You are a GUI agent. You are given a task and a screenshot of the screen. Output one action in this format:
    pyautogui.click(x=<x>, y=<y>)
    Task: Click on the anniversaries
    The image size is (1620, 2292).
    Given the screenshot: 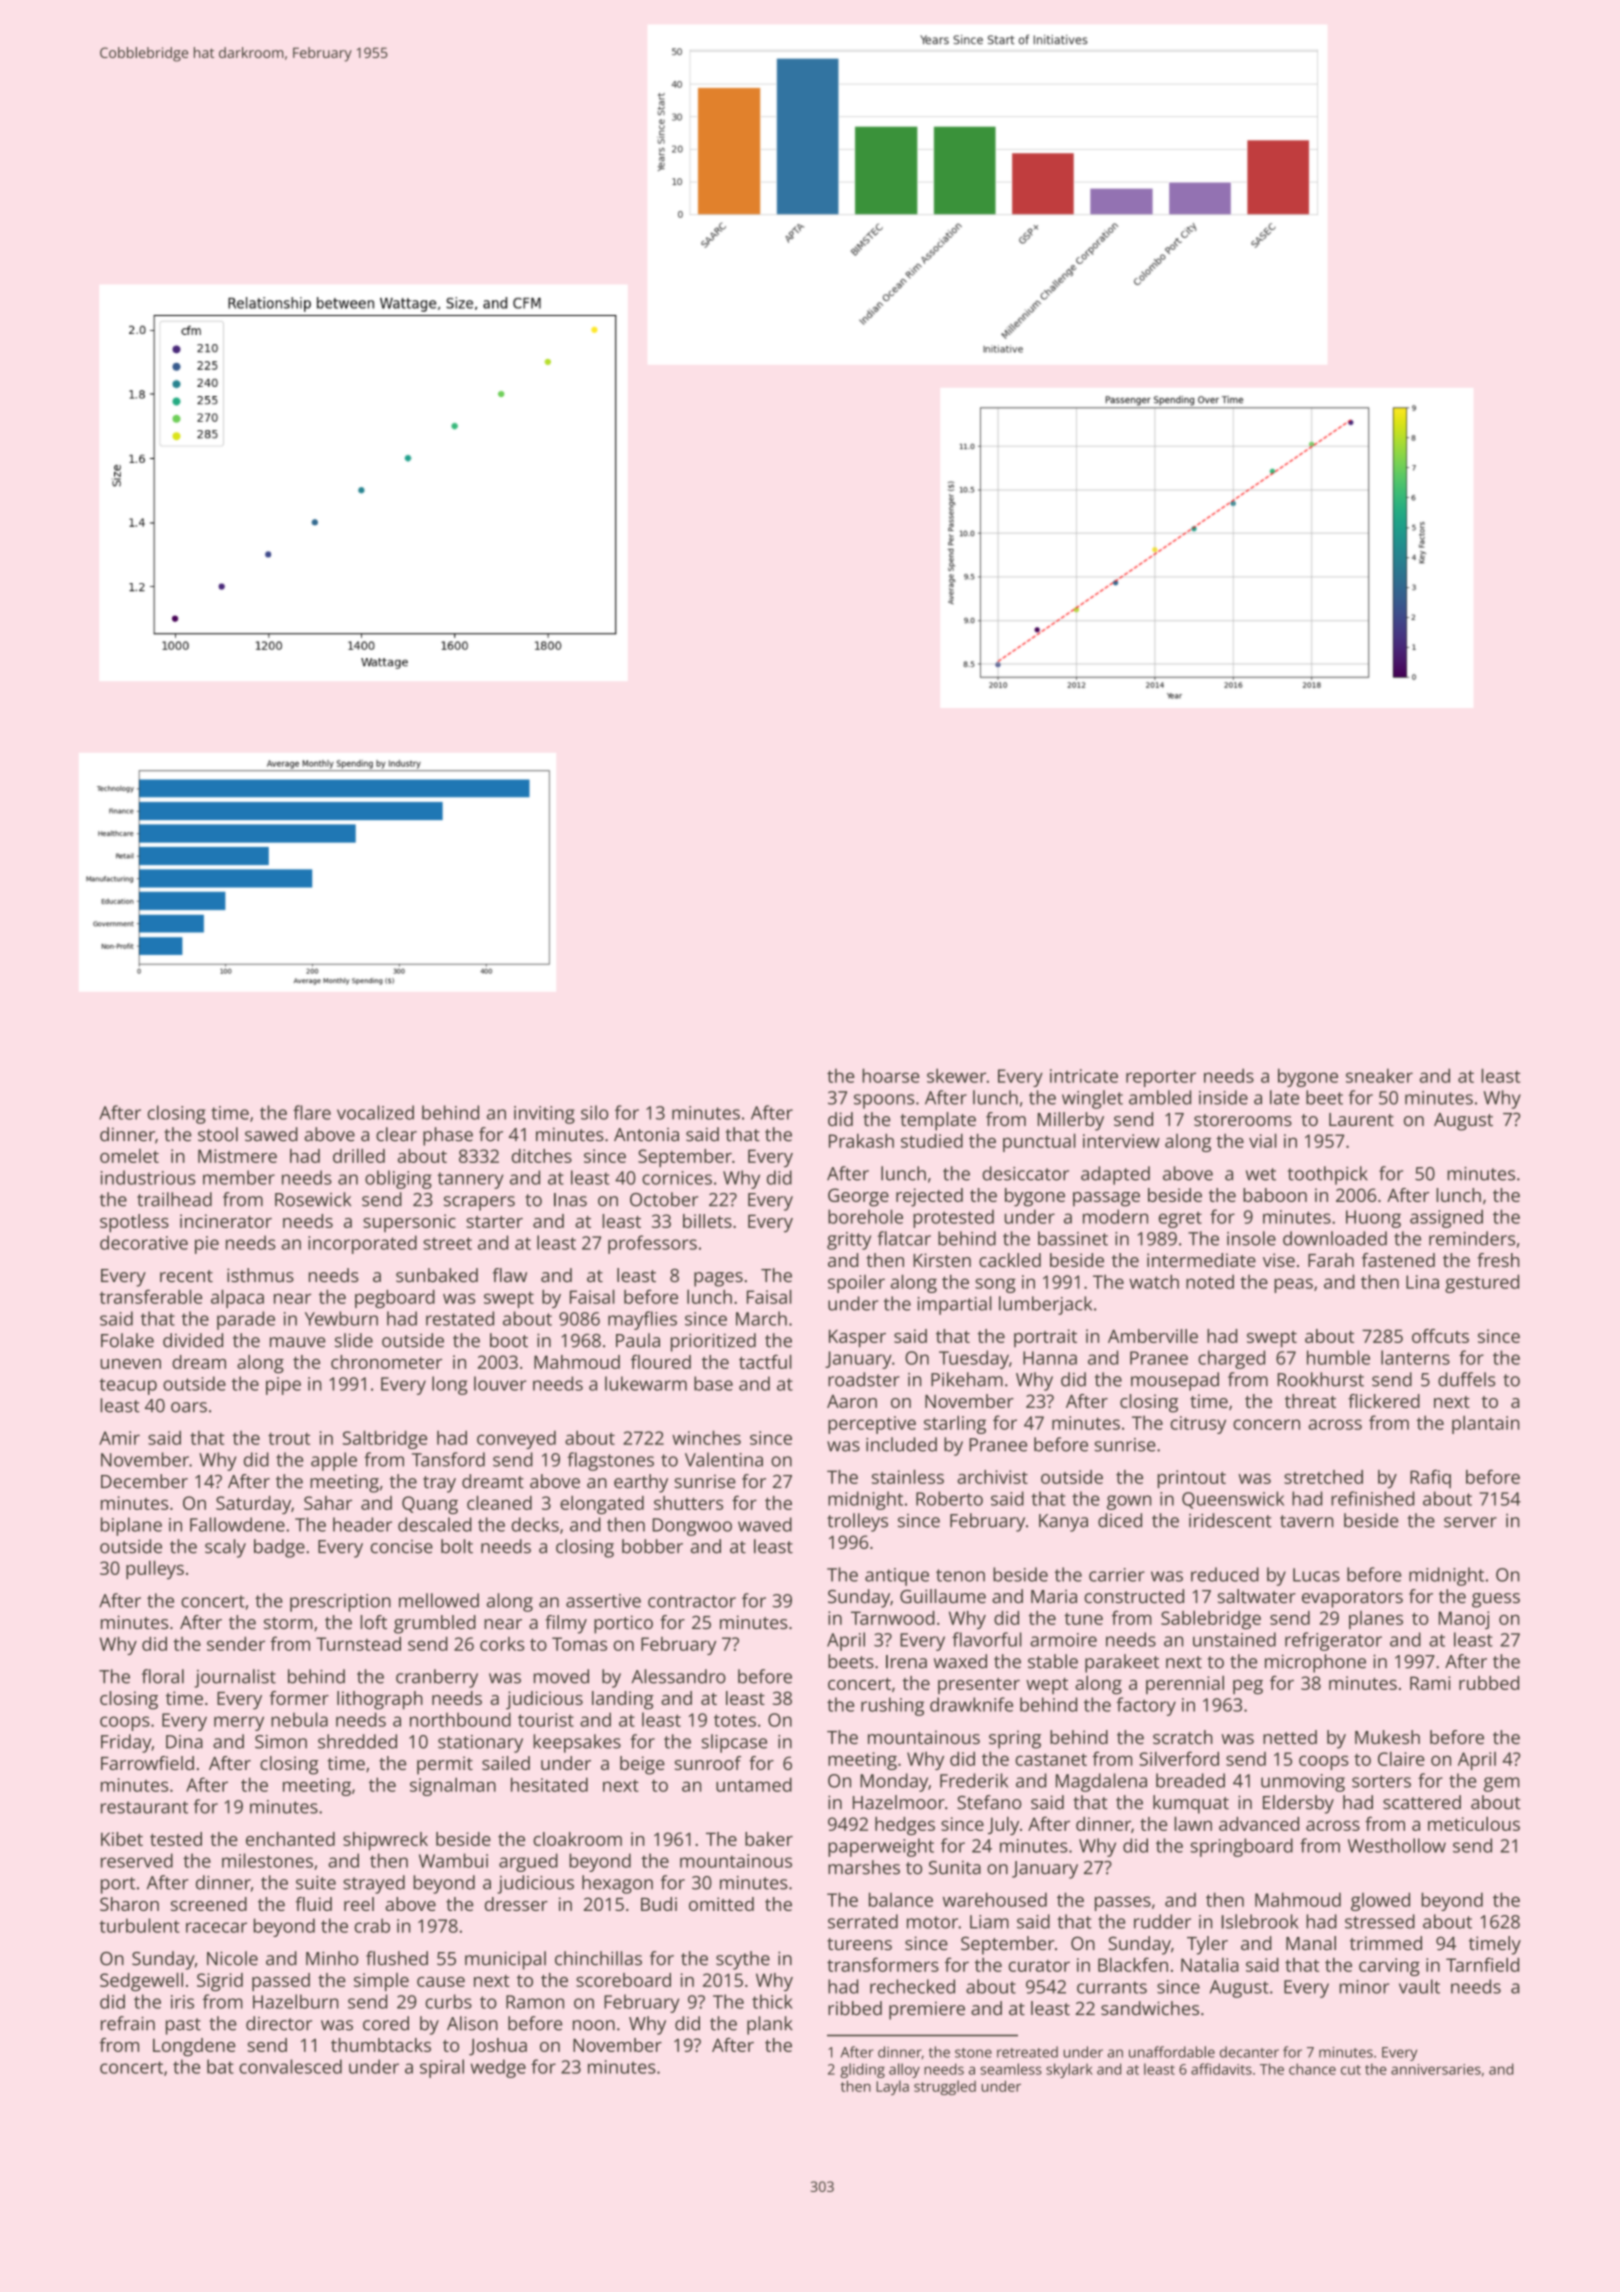 What is the action you would take?
    pyautogui.click(x=1436, y=2069)
